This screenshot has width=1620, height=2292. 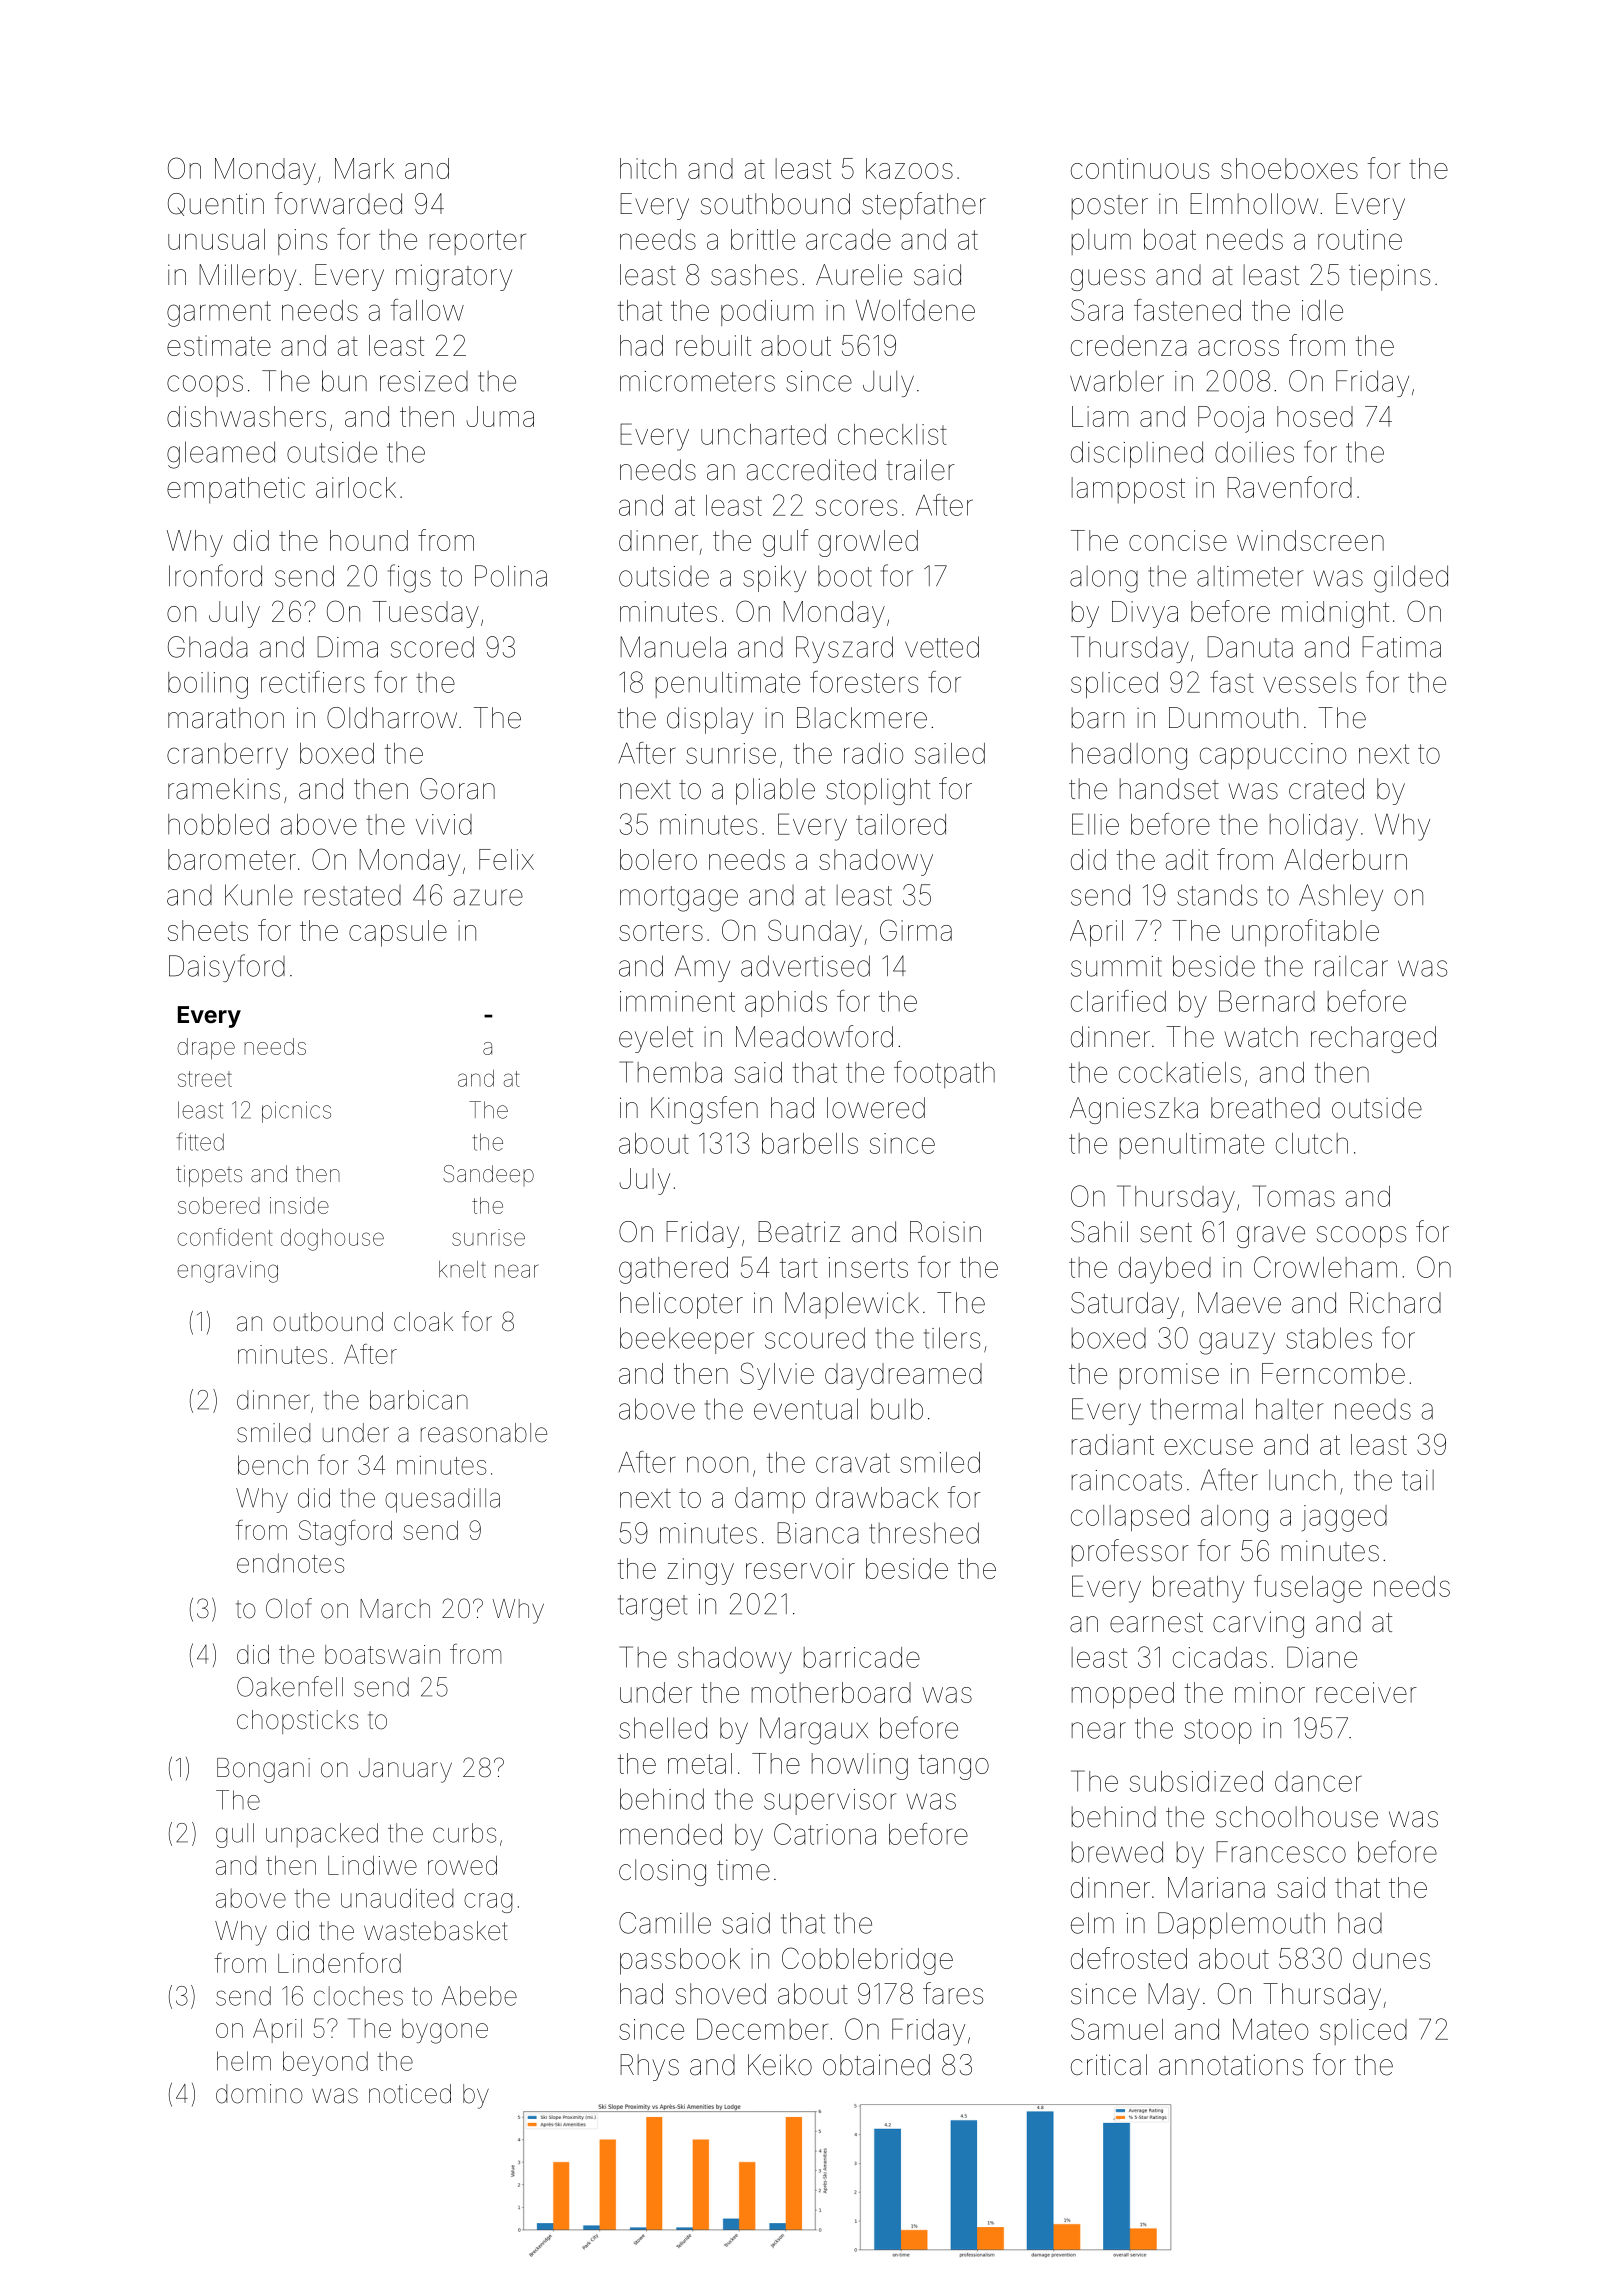 What do you see at coordinates (227, 1272) in the screenshot?
I see `engraving` at bounding box center [227, 1272].
